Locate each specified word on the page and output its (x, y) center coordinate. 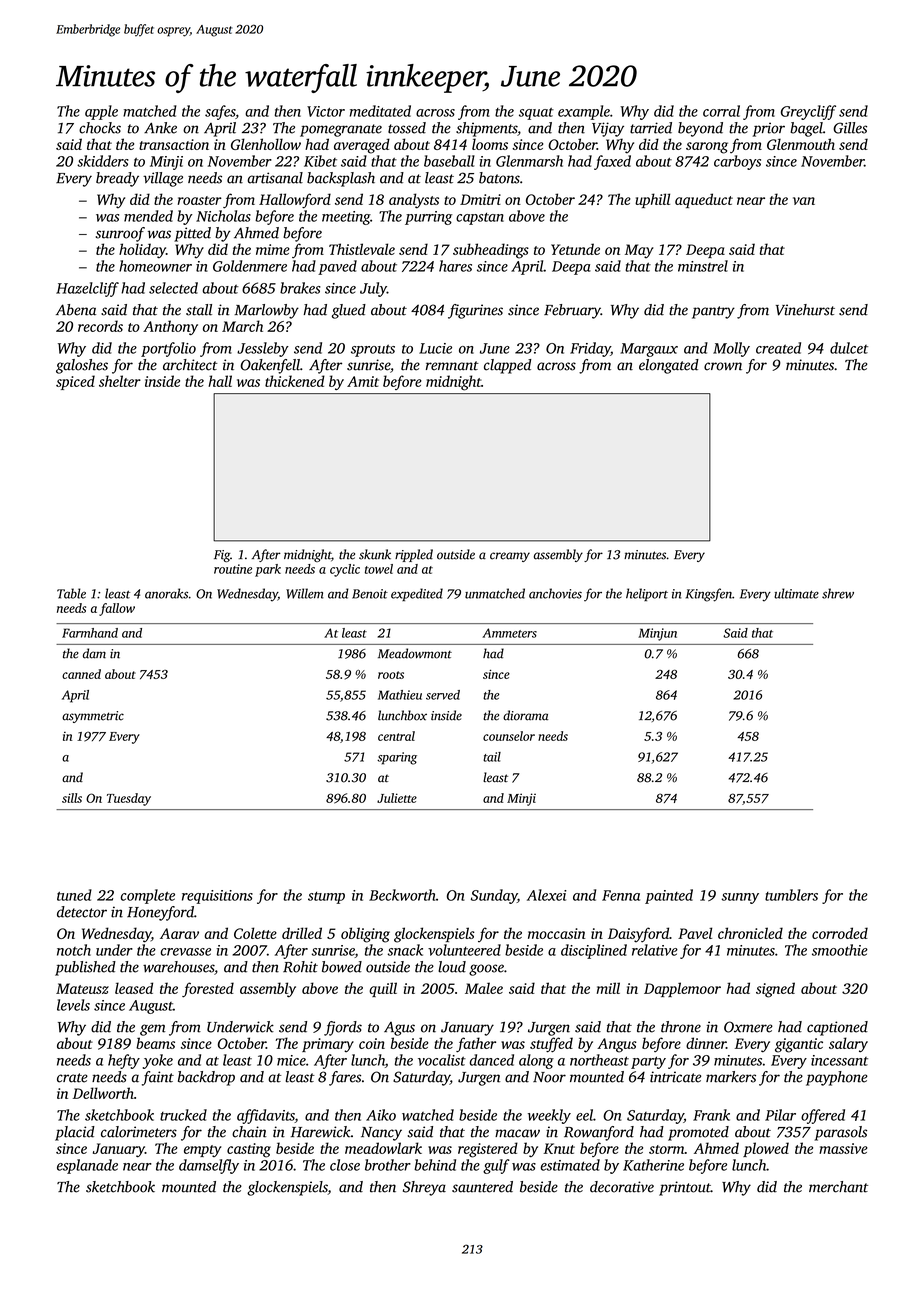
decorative (622, 1187)
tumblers (791, 895)
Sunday (494, 896)
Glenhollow (266, 144)
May (639, 251)
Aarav (179, 933)
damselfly (209, 1166)
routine (233, 569)
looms (490, 144)
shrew (838, 593)
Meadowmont (415, 653)
